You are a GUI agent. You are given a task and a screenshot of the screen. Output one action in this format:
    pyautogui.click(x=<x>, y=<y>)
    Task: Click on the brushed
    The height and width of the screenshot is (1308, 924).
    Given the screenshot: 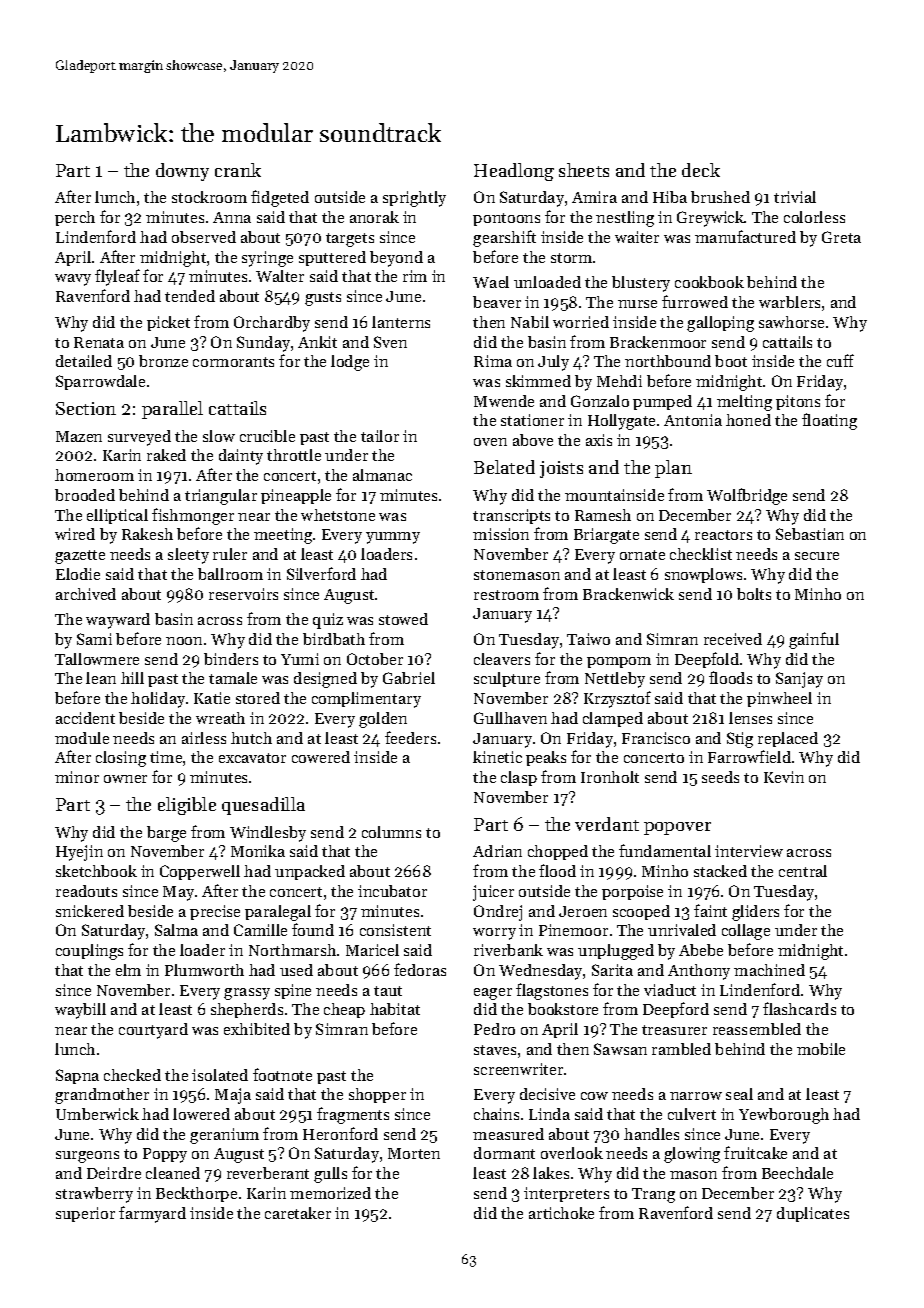 What is the action you would take?
    pyautogui.click(x=720, y=197)
